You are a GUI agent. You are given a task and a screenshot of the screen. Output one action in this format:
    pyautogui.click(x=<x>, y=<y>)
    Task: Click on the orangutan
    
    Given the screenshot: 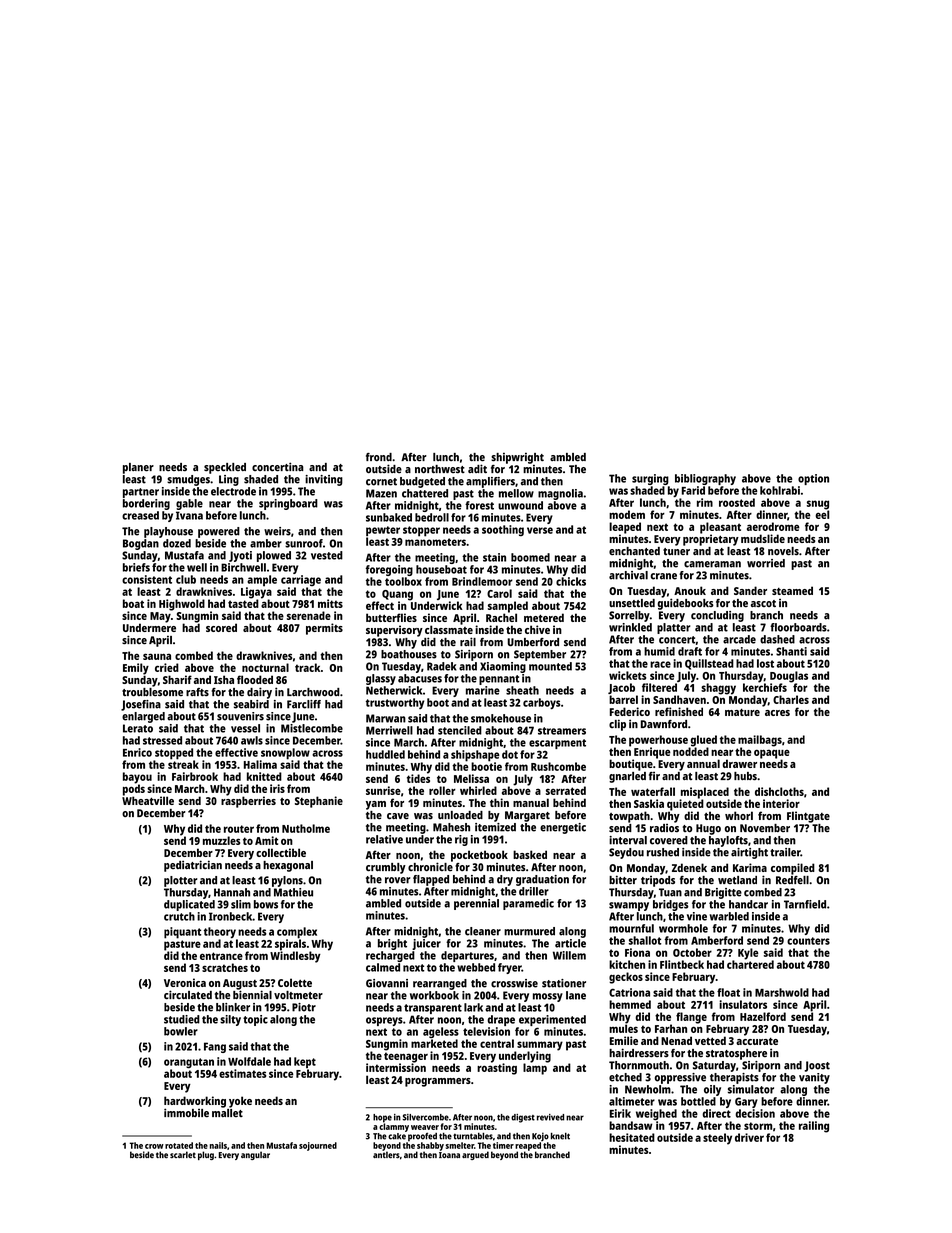 What is the action you would take?
    pyautogui.click(x=189, y=1063)
